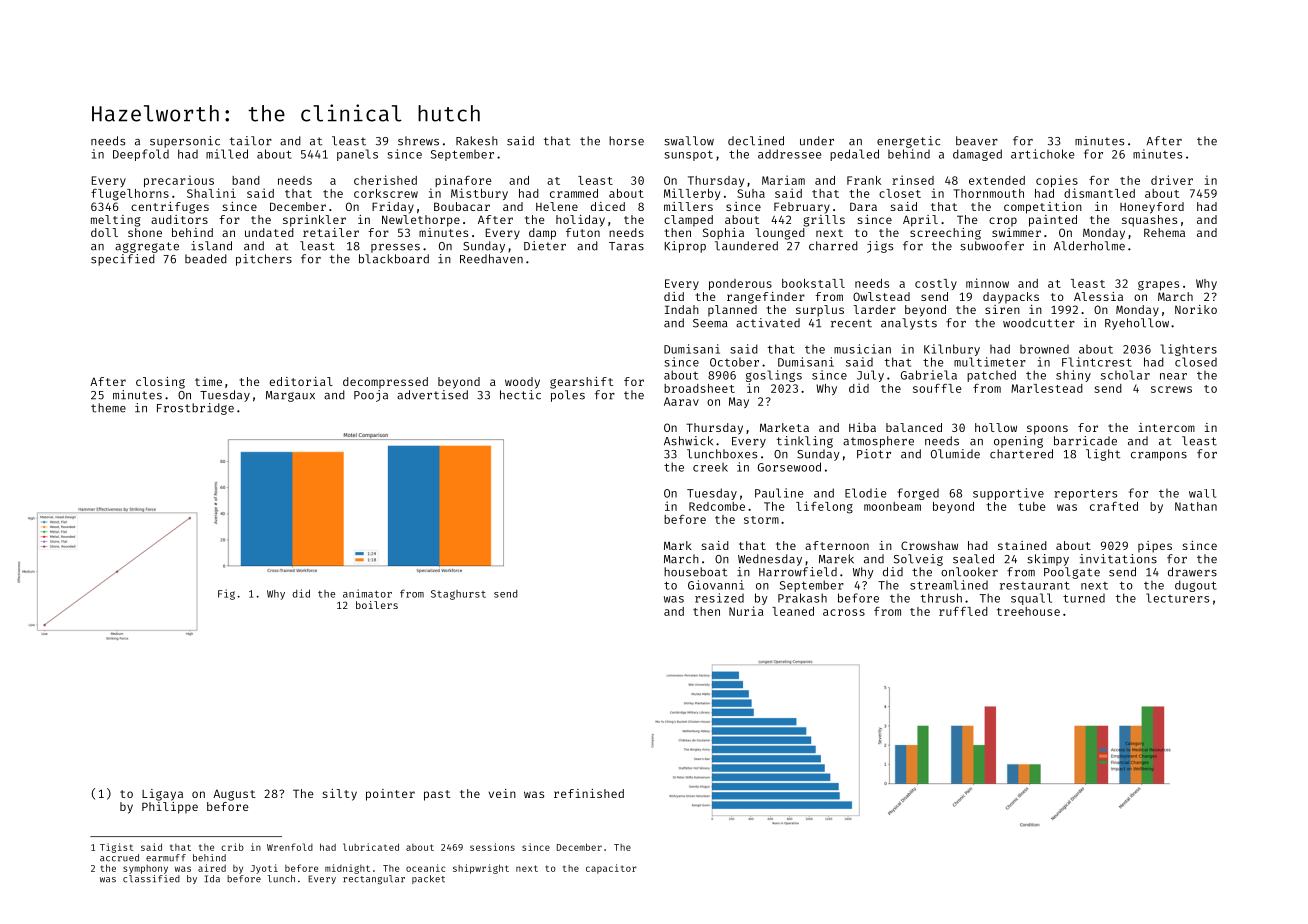 Image resolution: width=1308 pixels, height=924 pixels. What do you see at coordinates (301, 381) in the screenshot?
I see `editorial` at bounding box center [301, 381].
